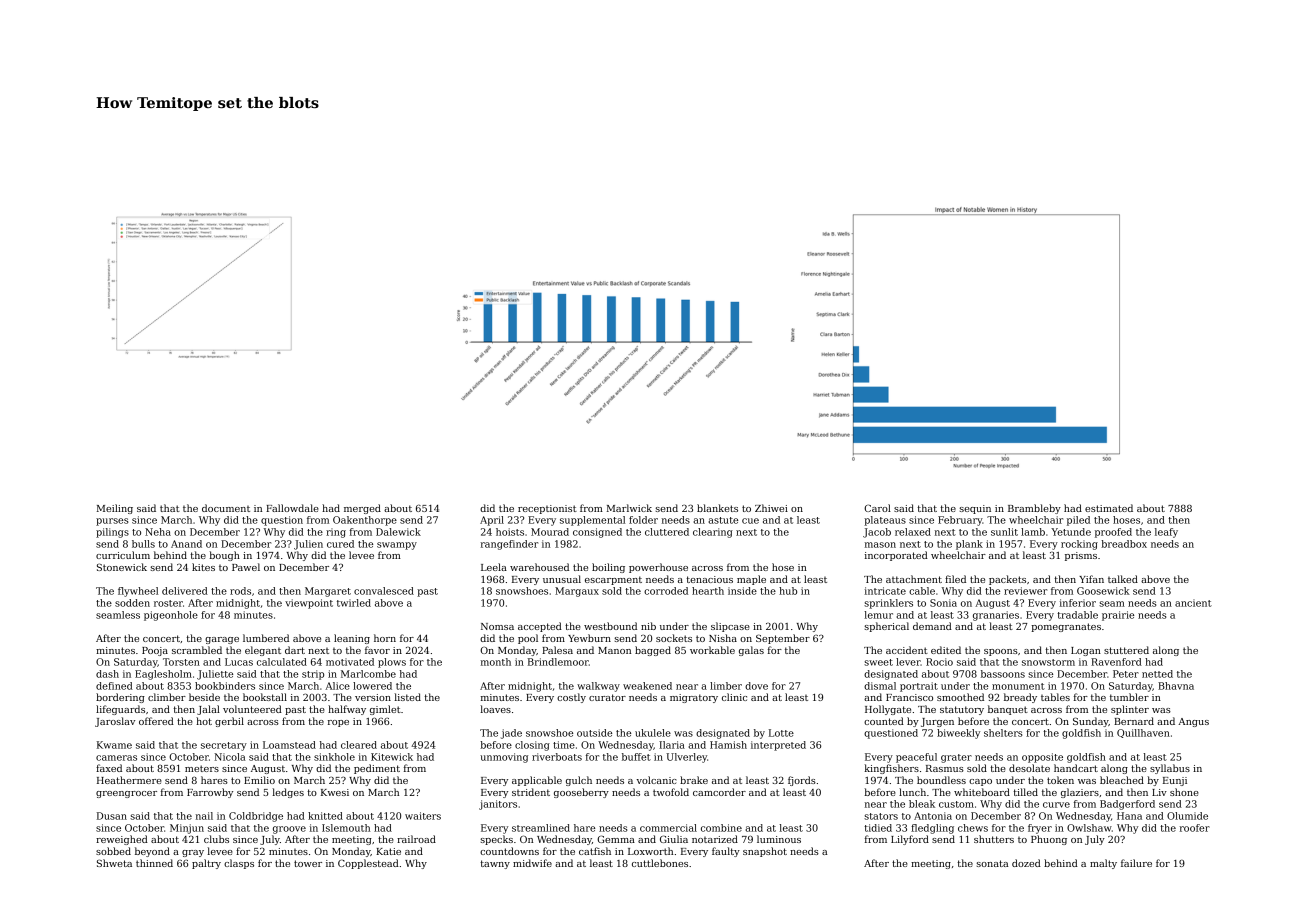  I want to click on secretary, so click(224, 746).
